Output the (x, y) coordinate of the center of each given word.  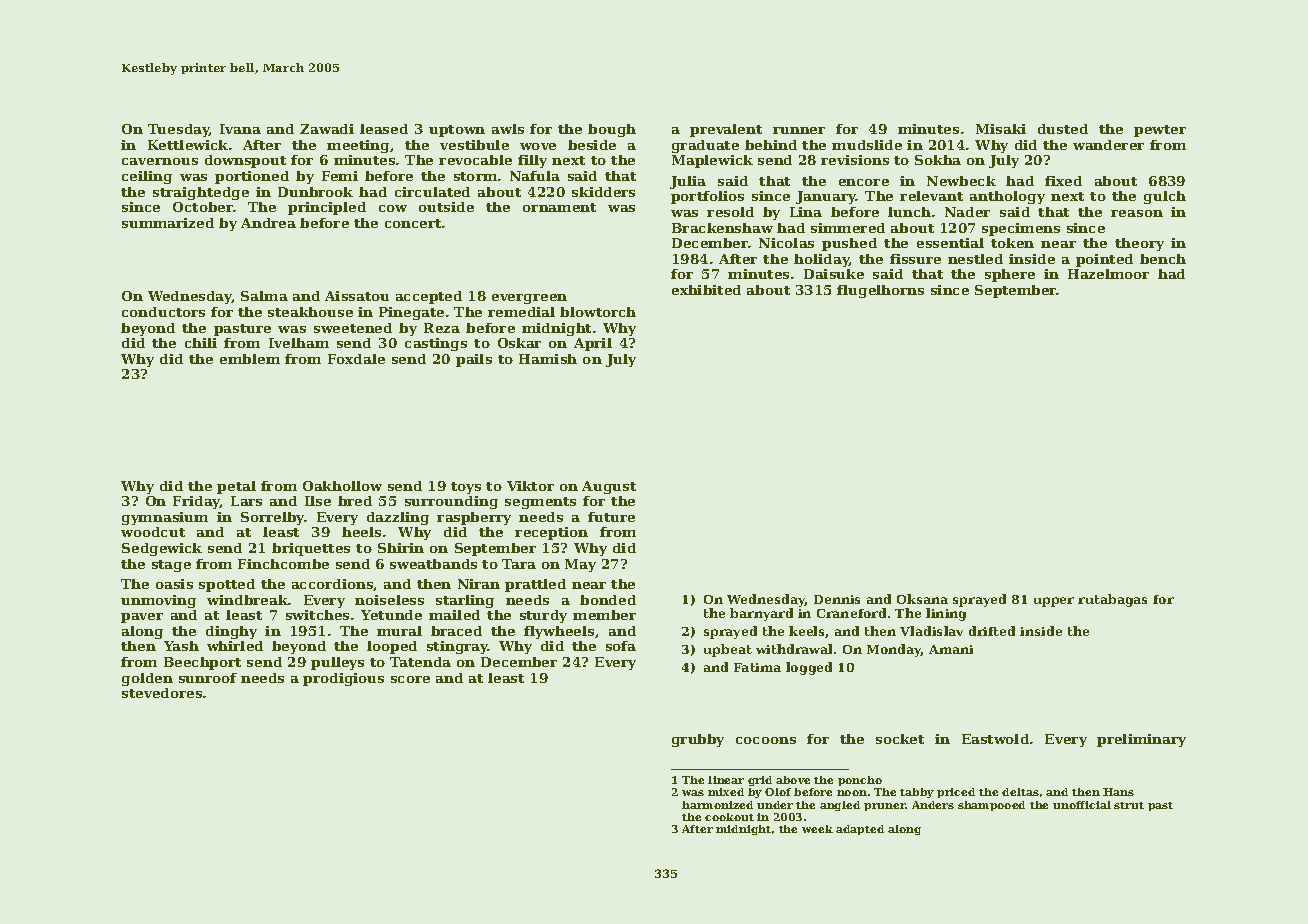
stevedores (162, 693)
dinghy (231, 632)
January (826, 197)
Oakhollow (342, 486)
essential (950, 243)
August (609, 487)
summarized (168, 223)
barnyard (761, 614)
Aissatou (357, 296)
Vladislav (931, 631)
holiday (822, 260)
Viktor (530, 486)
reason (1137, 213)
